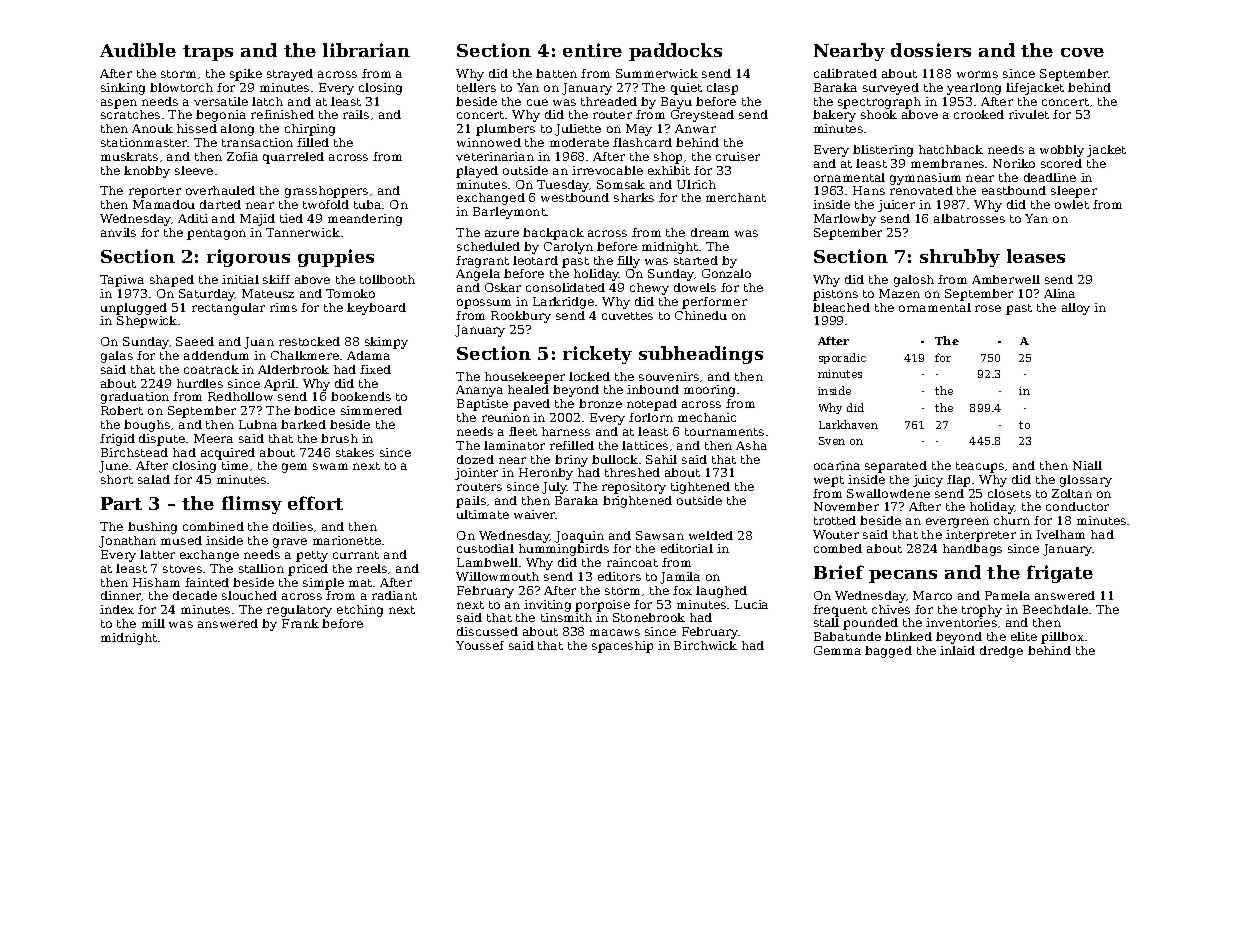 Image resolution: width=1233 pixels, height=952 pixels. What do you see at coordinates (1087, 465) in the screenshot?
I see `Niall` at bounding box center [1087, 465].
